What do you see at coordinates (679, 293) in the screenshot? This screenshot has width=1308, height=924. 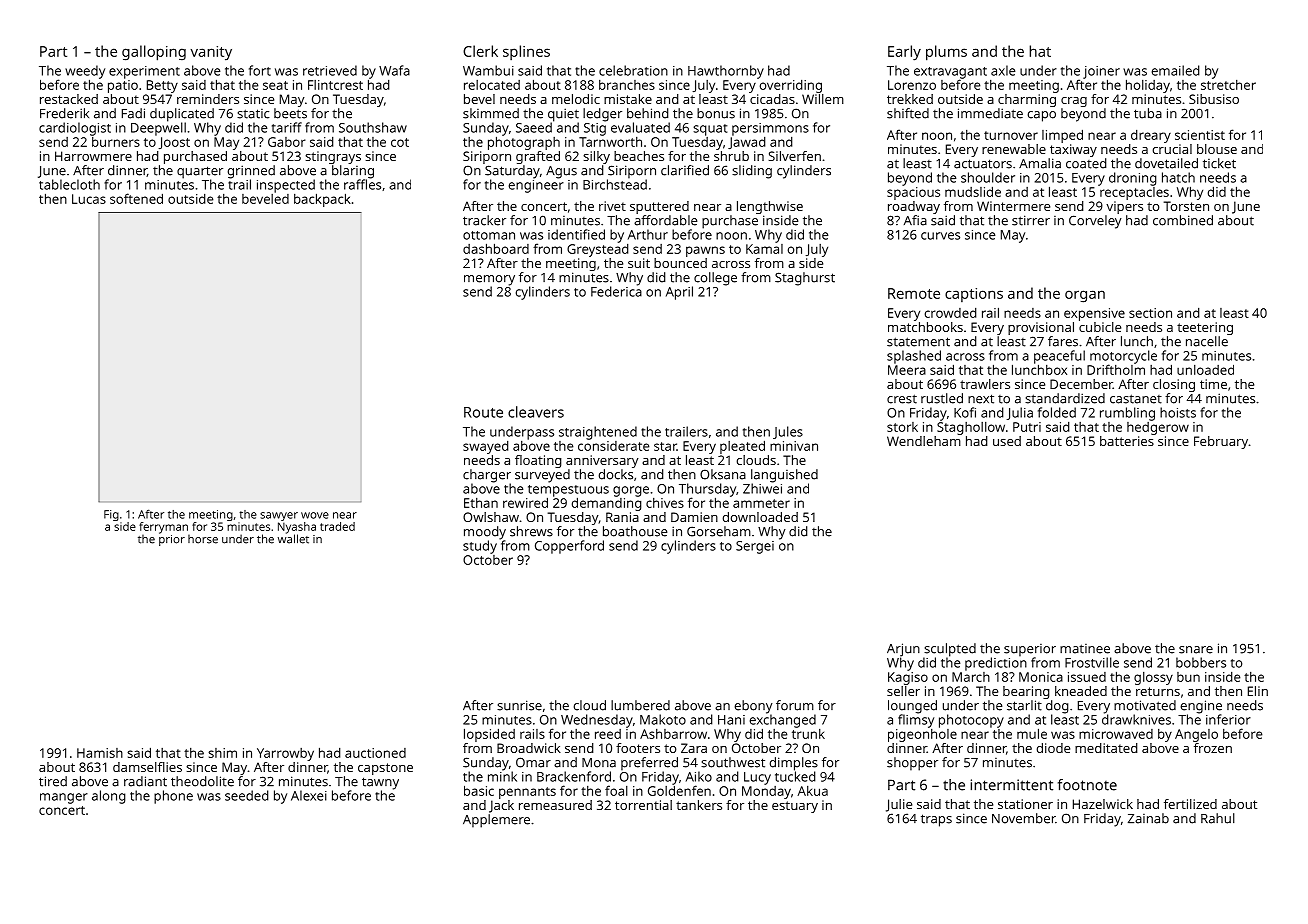 I see `April` at bounding box center [679, 293].
